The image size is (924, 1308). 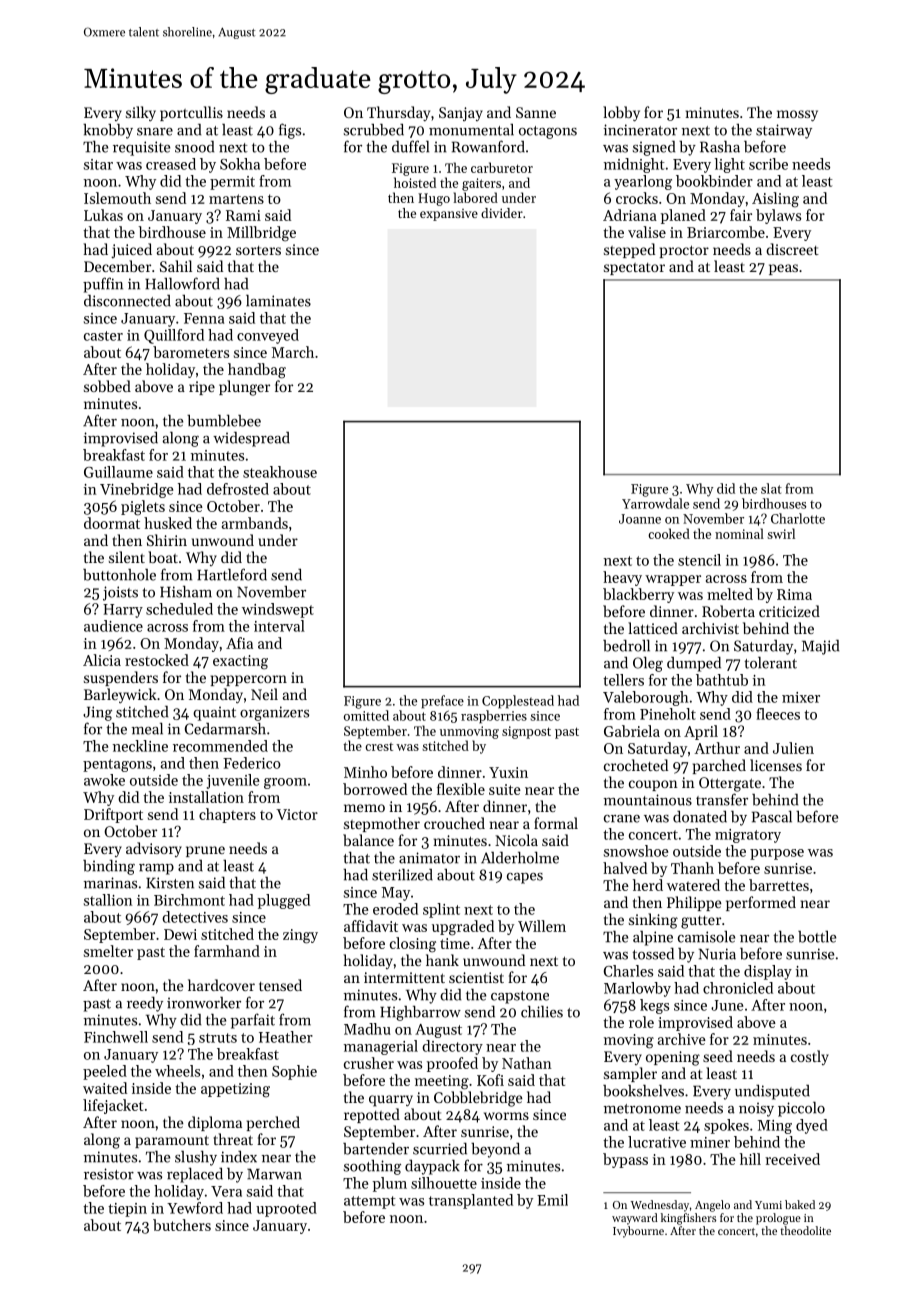 What do you see at coordinates (536, 112) in the page?
I see `Sanne` at bounding box center [536, 112].
